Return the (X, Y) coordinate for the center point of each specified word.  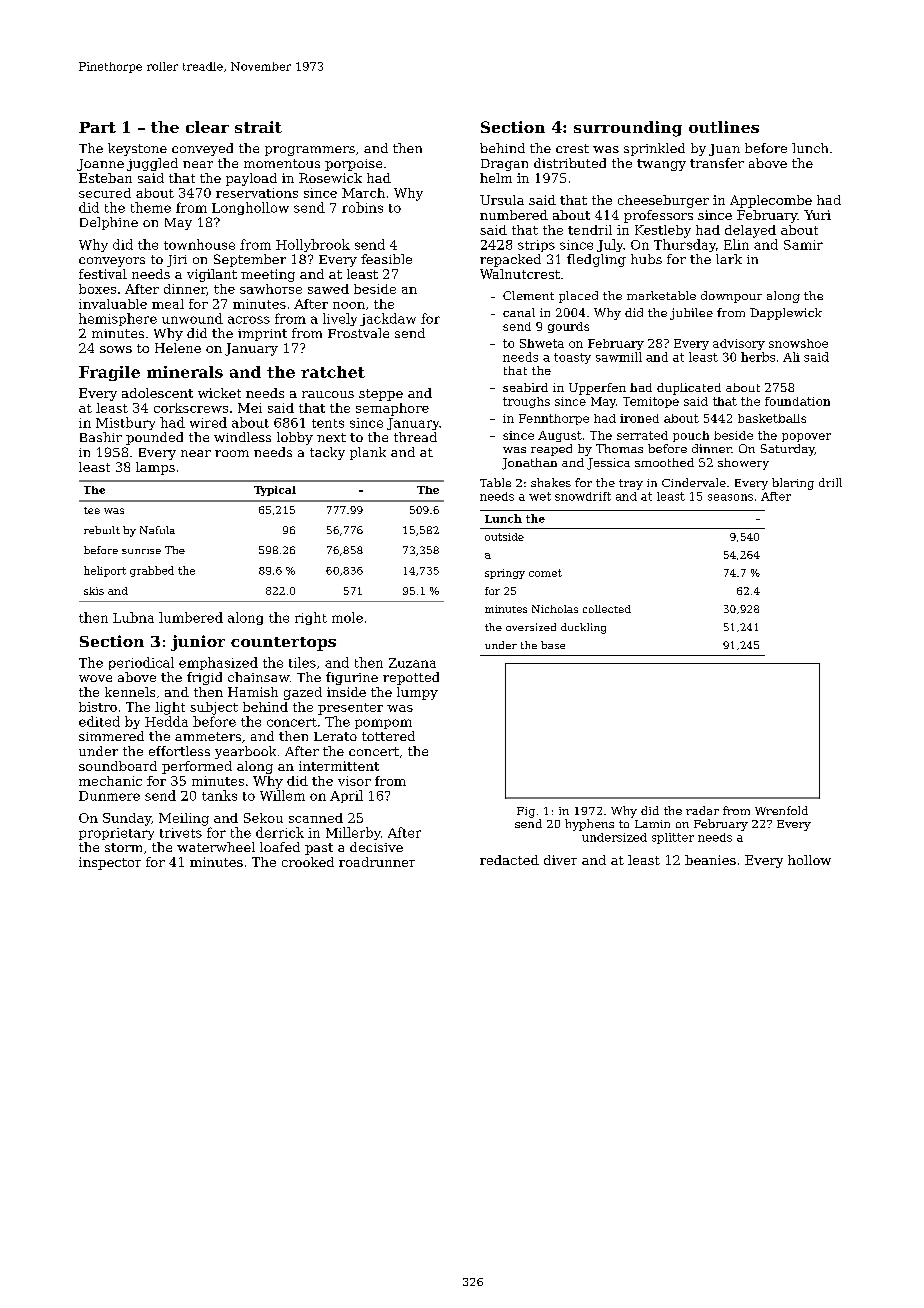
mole (347, 617)
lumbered (191, 617)
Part (97, 127)
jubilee (691, 314)
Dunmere (109, 796)
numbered (514, 215)
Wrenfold (781, 810)
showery (743, 464)
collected (607, 609)
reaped (551, 450)
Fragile (109, 373)
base (553, 645)
